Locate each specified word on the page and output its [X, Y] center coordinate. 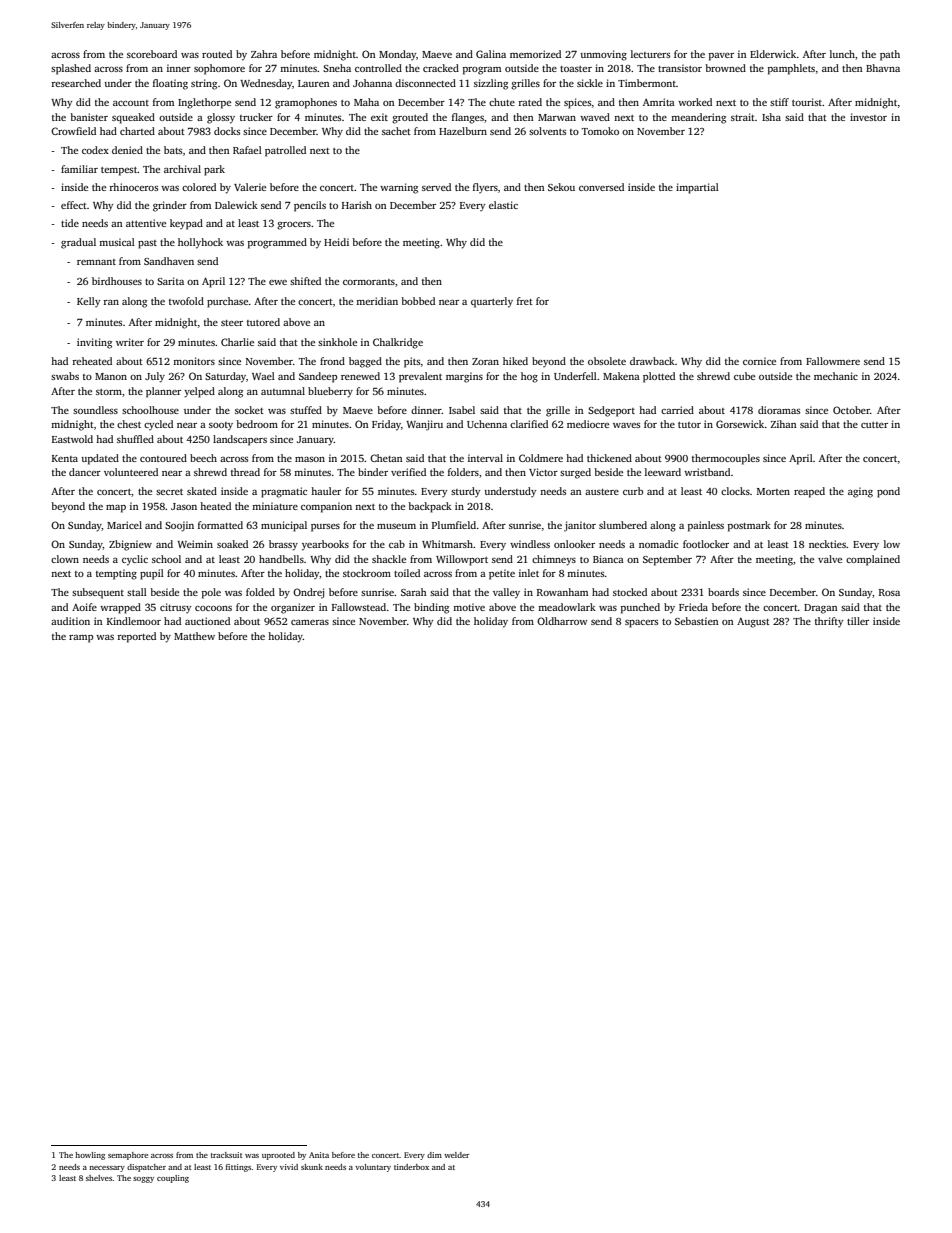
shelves [99, 1178]
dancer [85, 472]
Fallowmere [833, 361]
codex [95, 150]
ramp [81, 639]
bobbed [418, 301]
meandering [698, 118]
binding [431, 608]
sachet [396, 131]
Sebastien [697, 621]
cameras [310, 622]
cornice [759, 361]
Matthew [194, 636]
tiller [858, 621]
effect [74, 205]
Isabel [462, 410]
